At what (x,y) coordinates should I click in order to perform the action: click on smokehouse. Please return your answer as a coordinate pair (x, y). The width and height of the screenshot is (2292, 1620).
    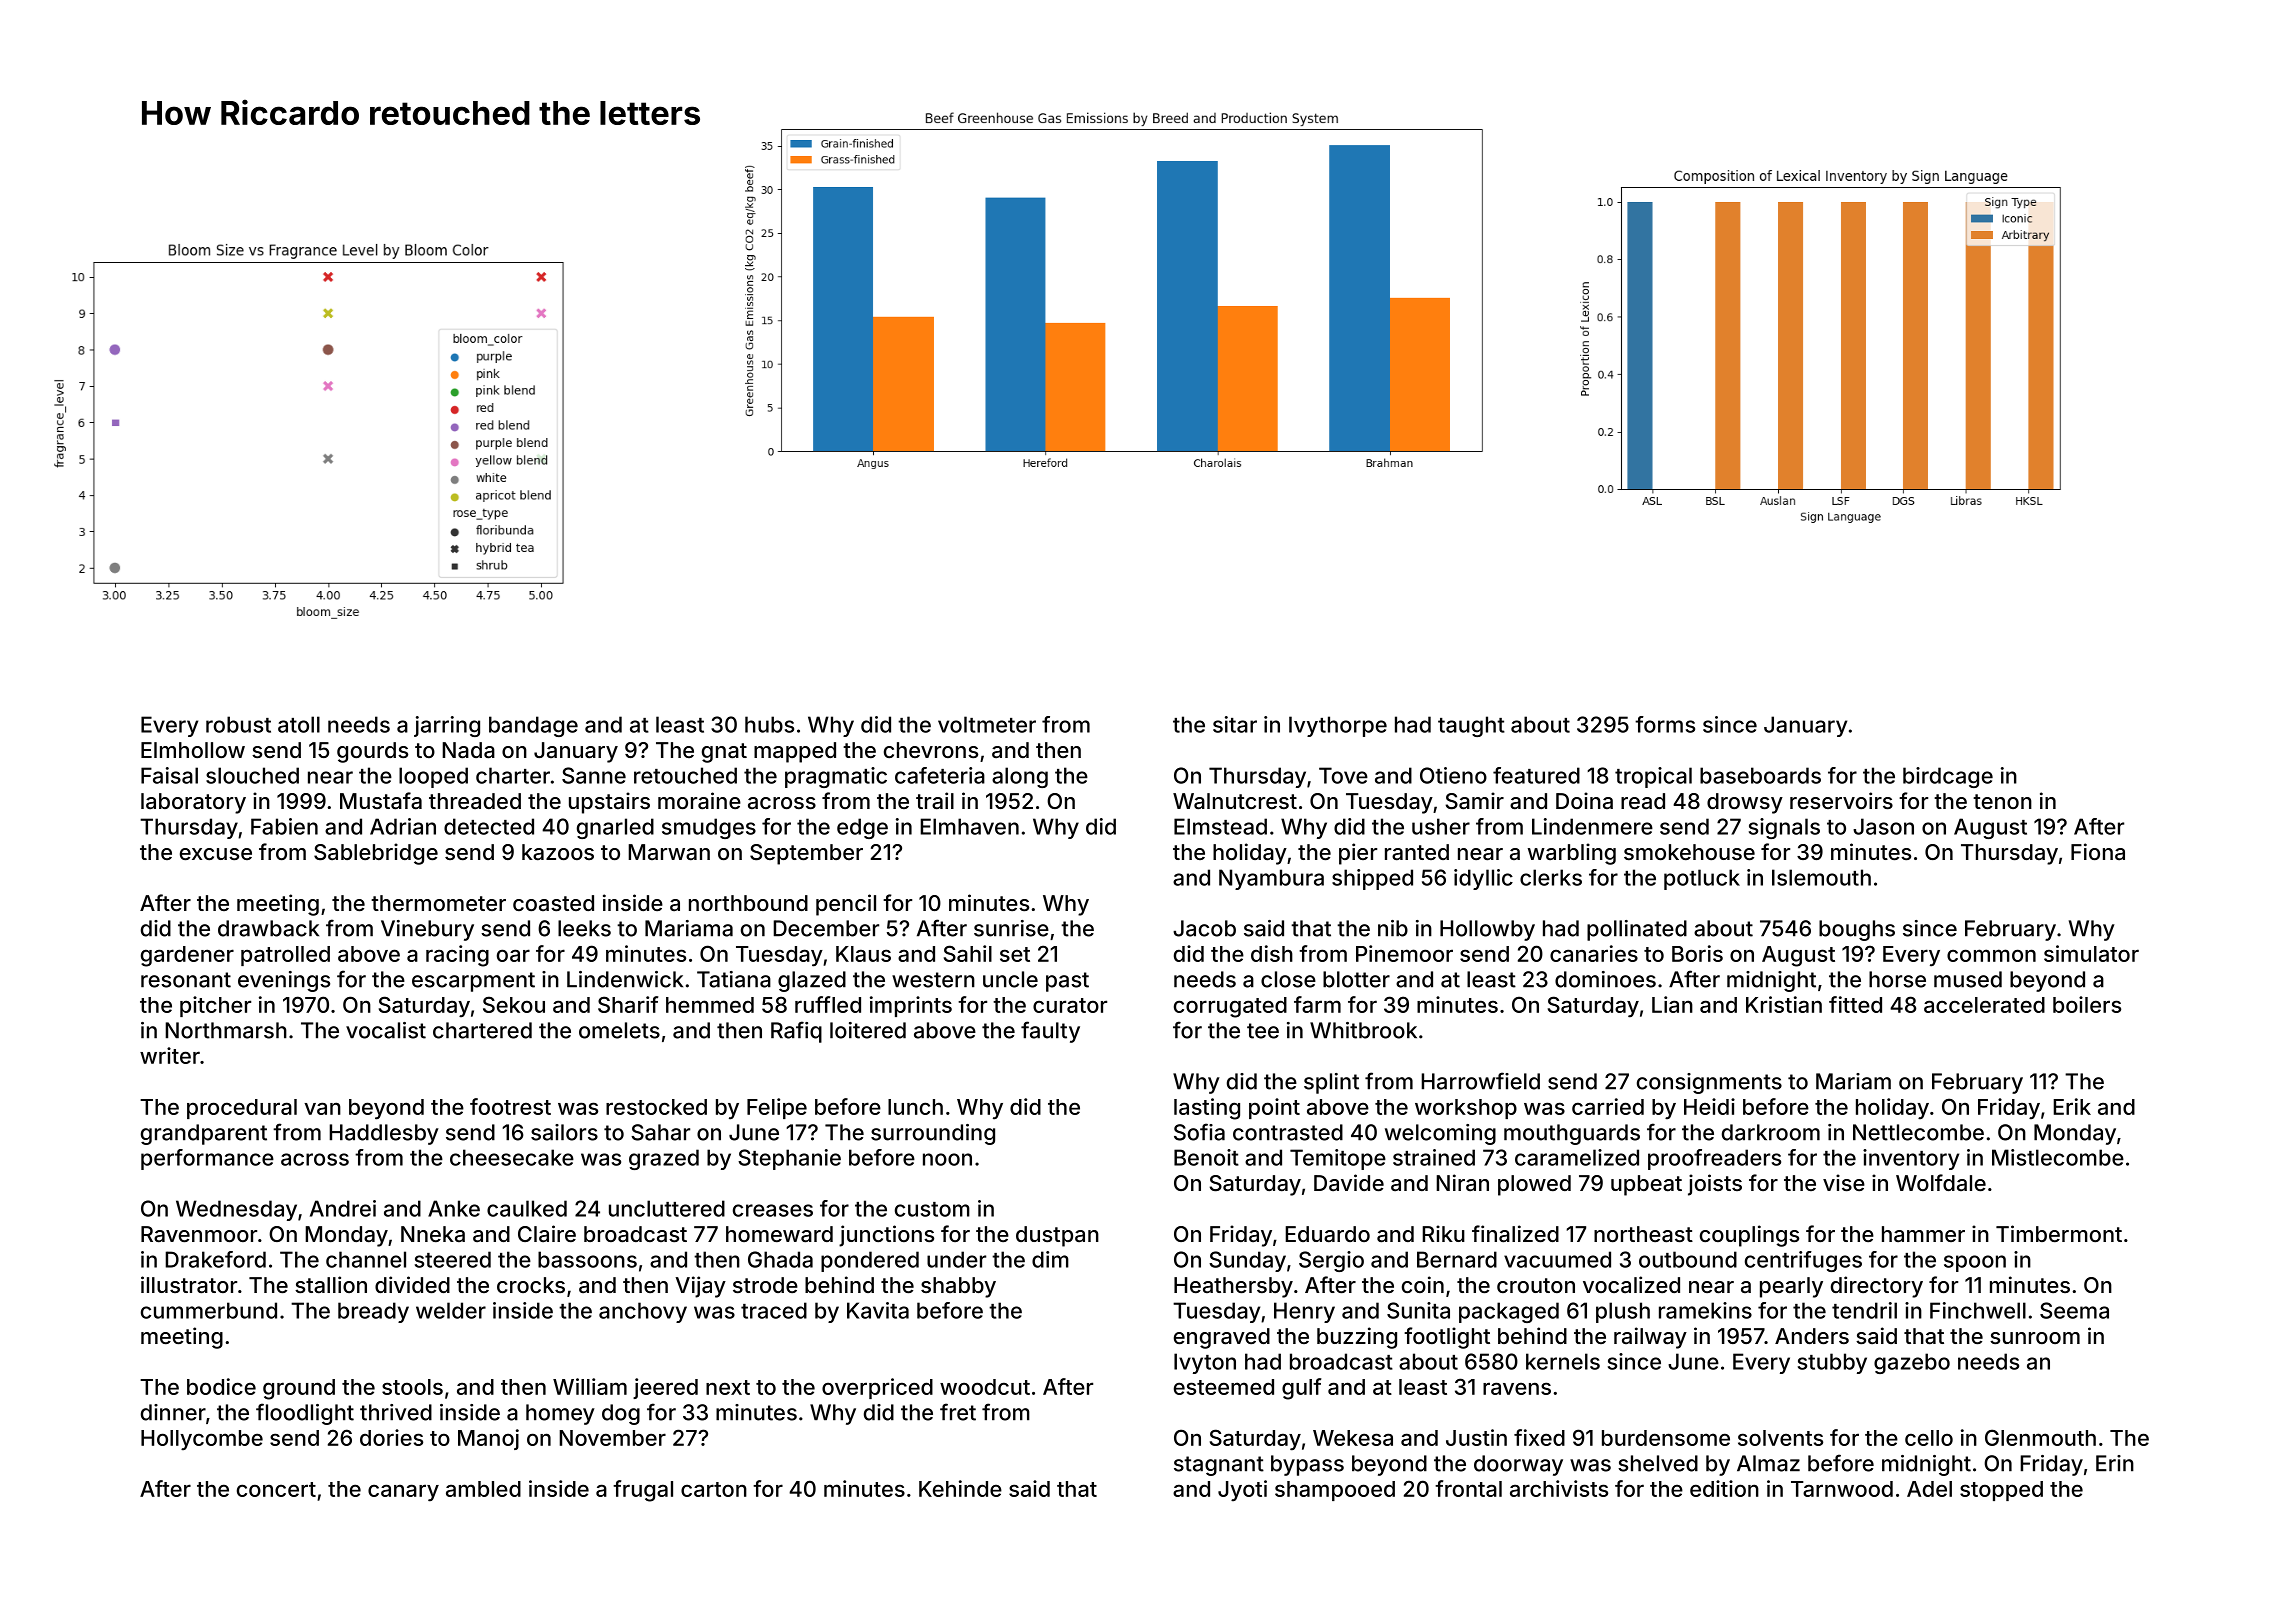
    Looking at the image, I should click on (1689, 852).
